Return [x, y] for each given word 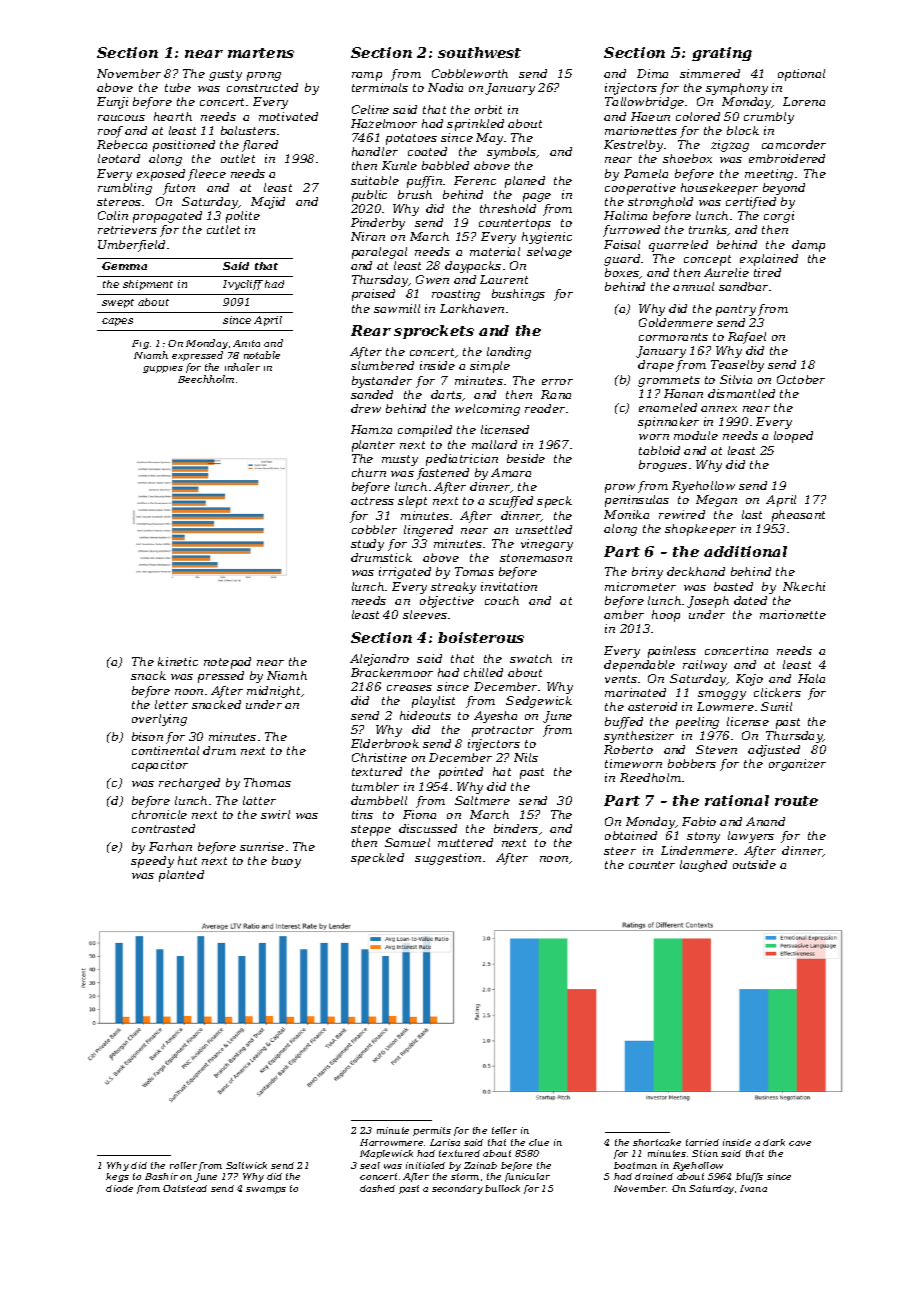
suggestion [448, 859]
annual [693, 286]
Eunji [112, 103]
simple [490, 367]
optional [801, 75]
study [367, 545]
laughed [703, 866]
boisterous [481, 637]
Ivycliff [243, 285]
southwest [479, 52]
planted [181, 876]
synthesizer [639, 737]
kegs [117, 1177]
